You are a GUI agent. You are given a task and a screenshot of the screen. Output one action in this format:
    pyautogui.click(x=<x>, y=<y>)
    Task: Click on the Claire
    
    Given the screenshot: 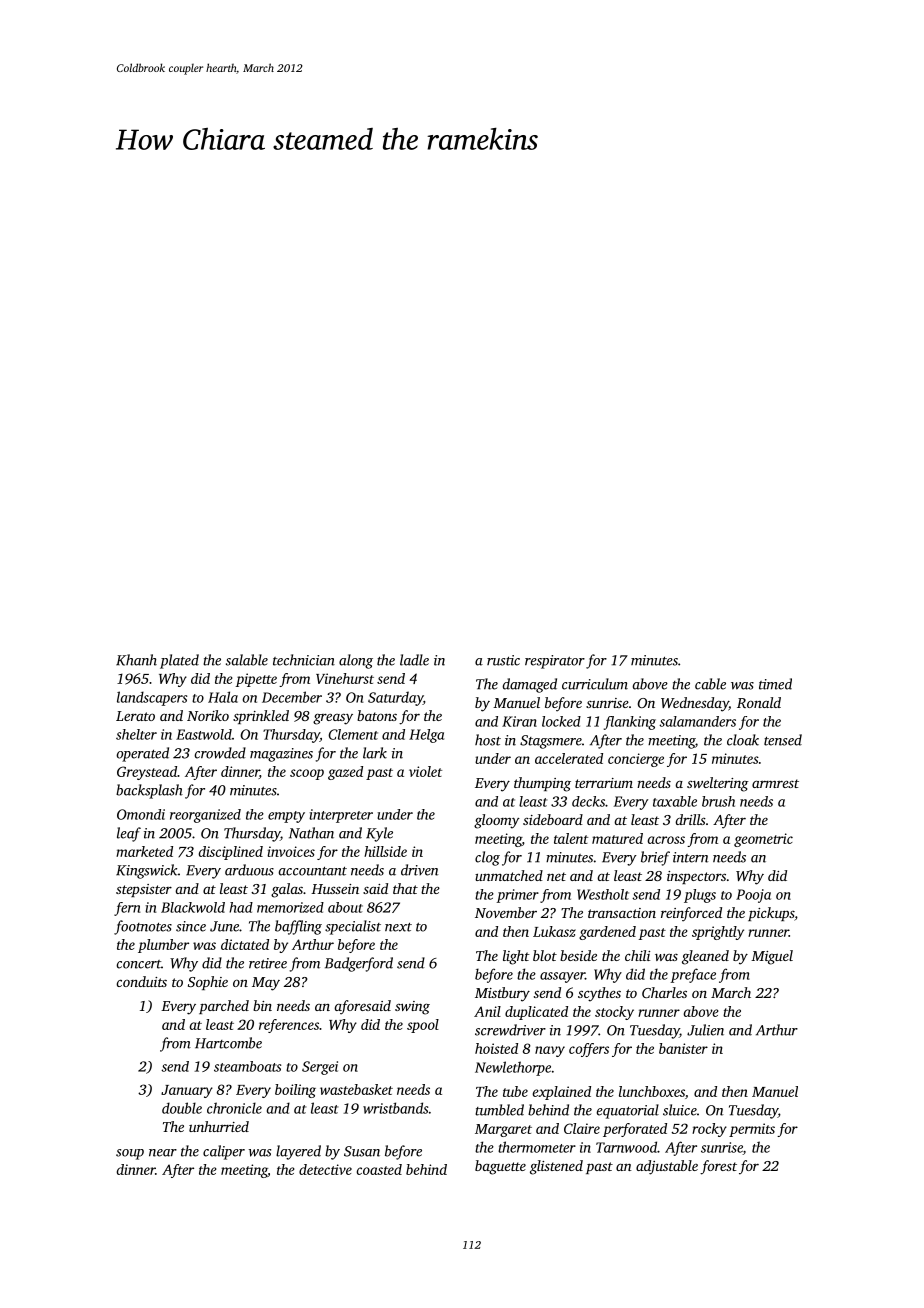 What is the action you would take?
    pyautogui.click(x=582, y=1128)
